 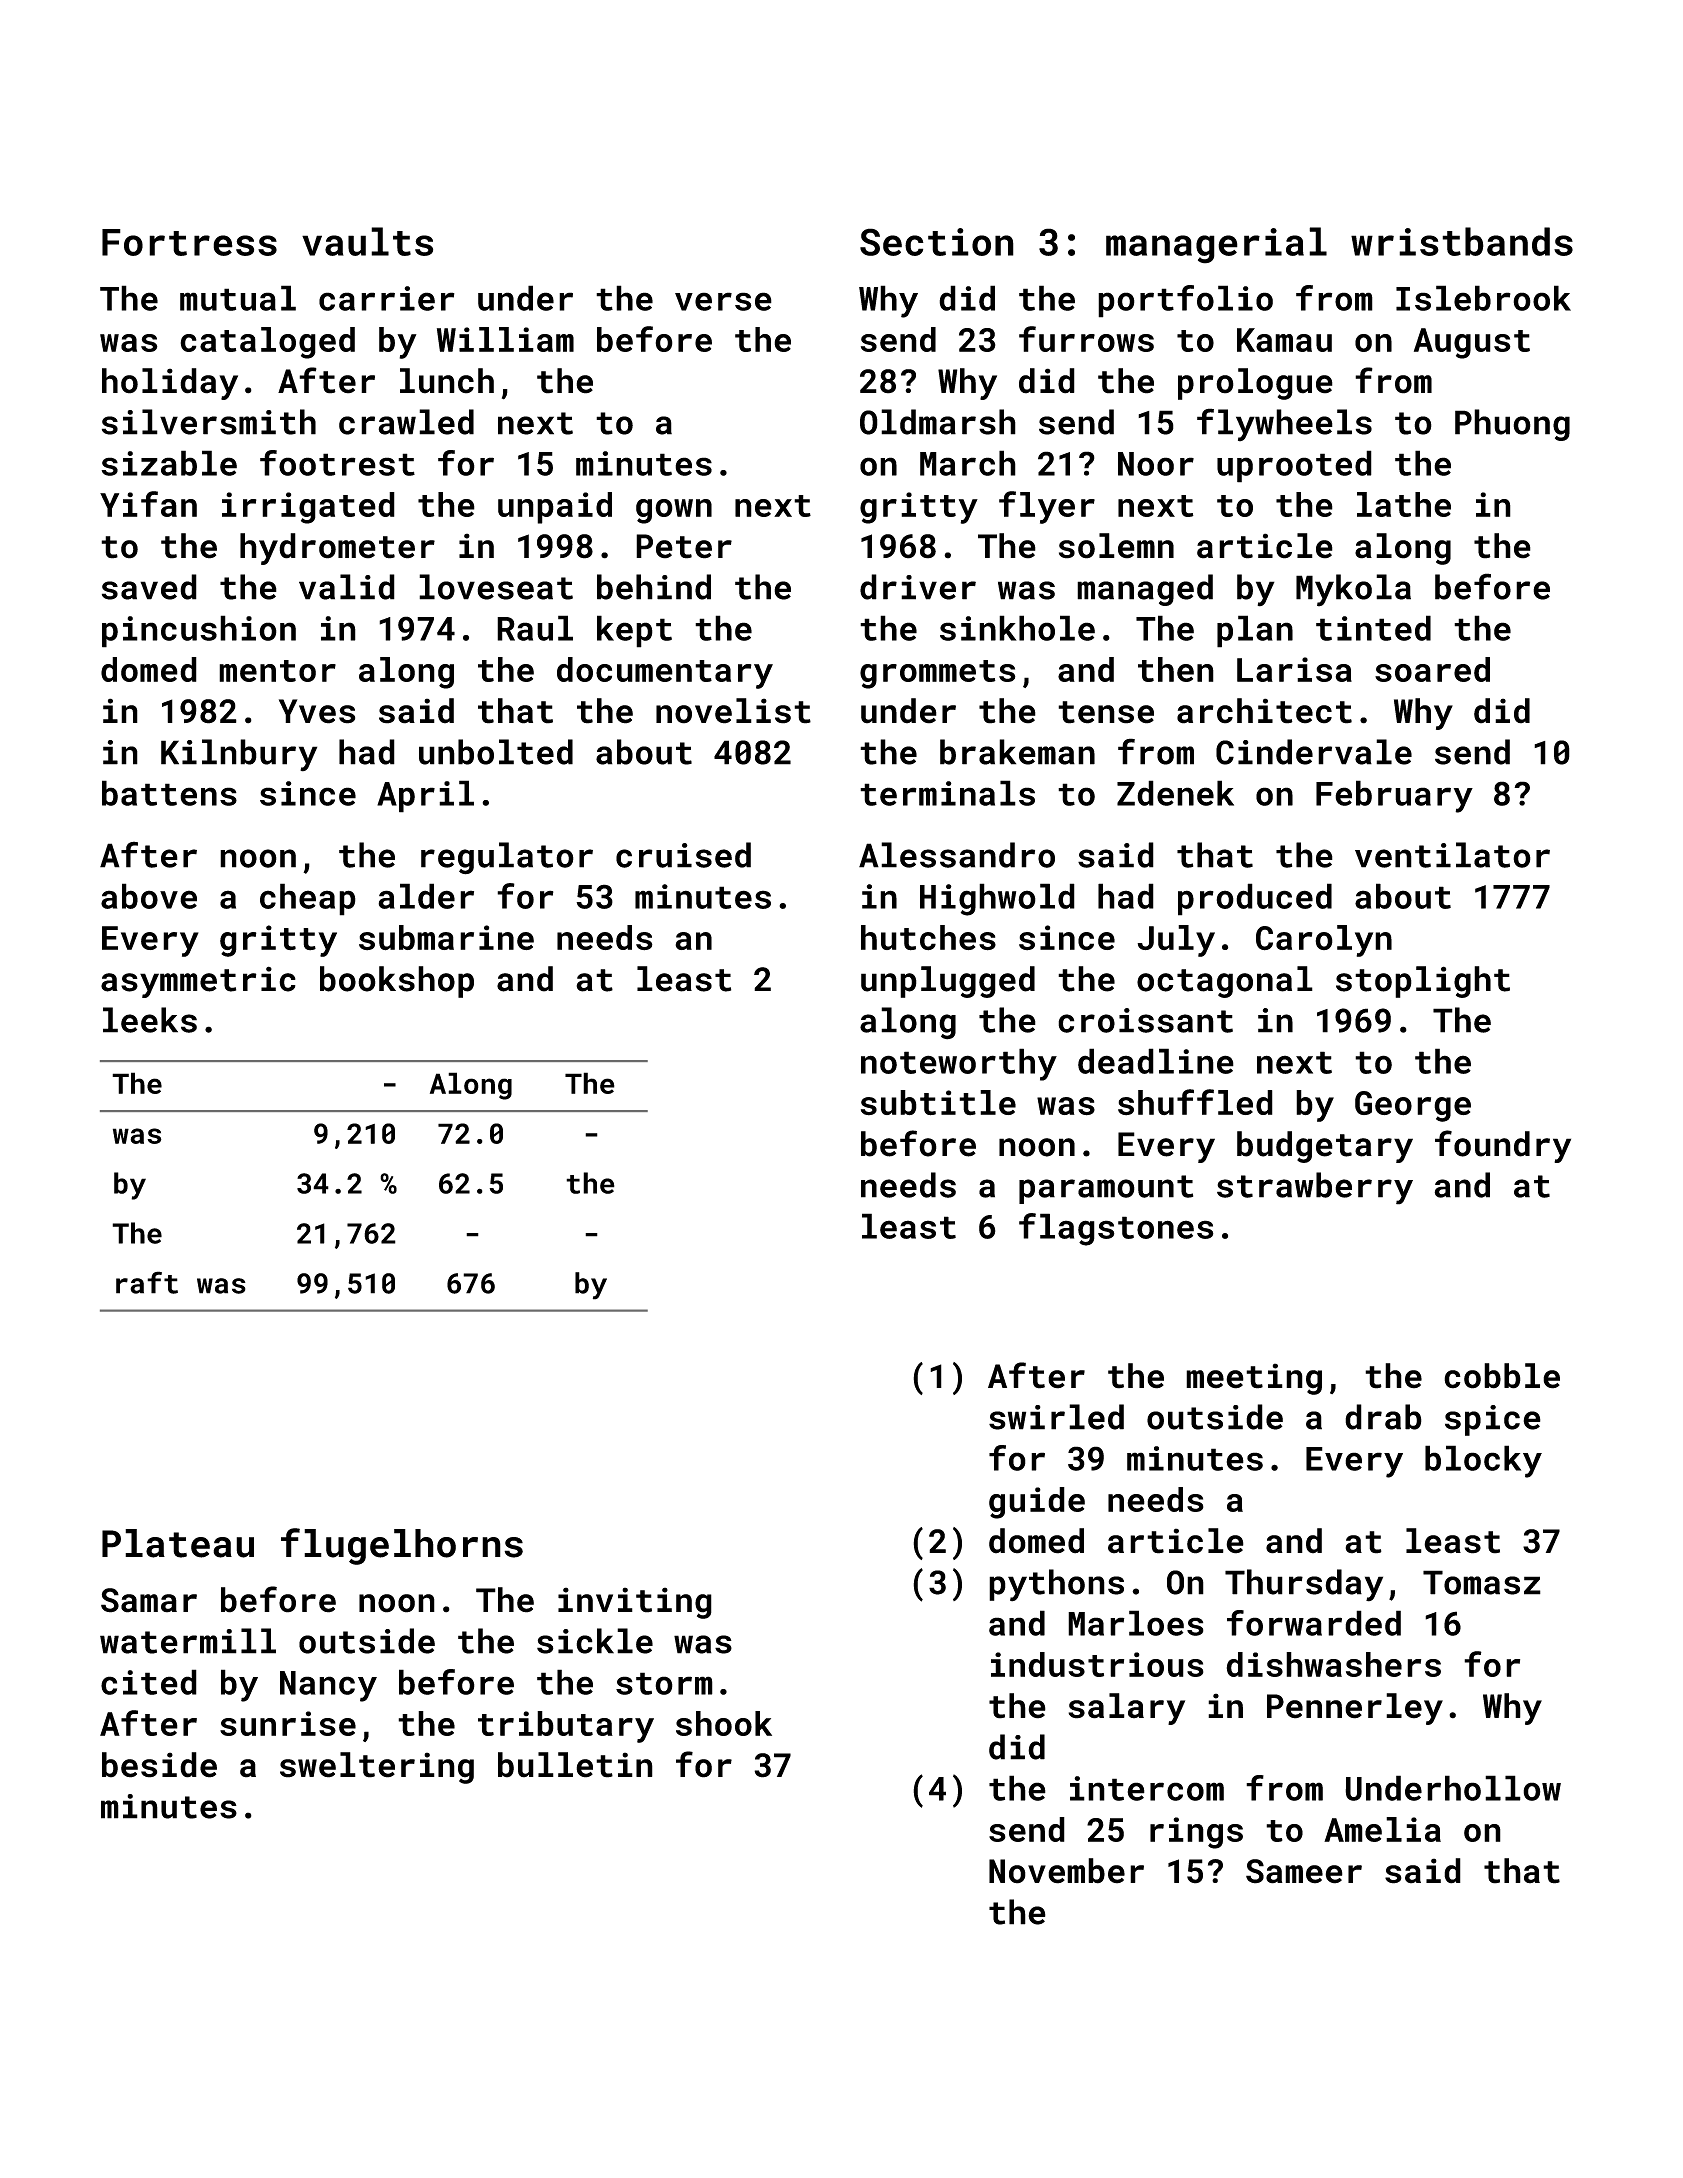 What do you see at coordinates (507, 858) in the screenshot?
I see `regulator` at bounding box center [507, 858].
